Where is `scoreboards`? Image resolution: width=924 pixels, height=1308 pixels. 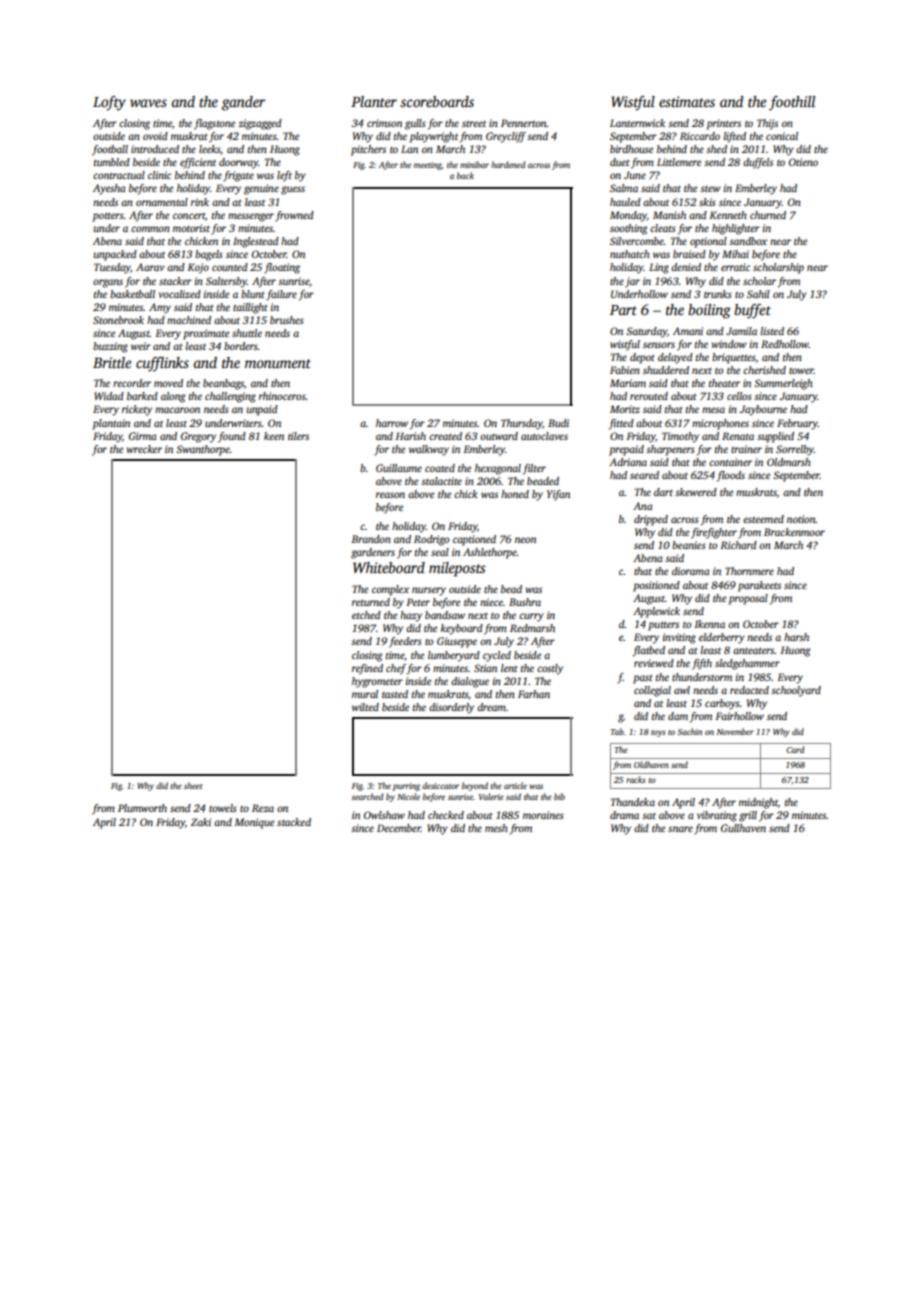
scoreboards is located at coordinates (437, 101).
